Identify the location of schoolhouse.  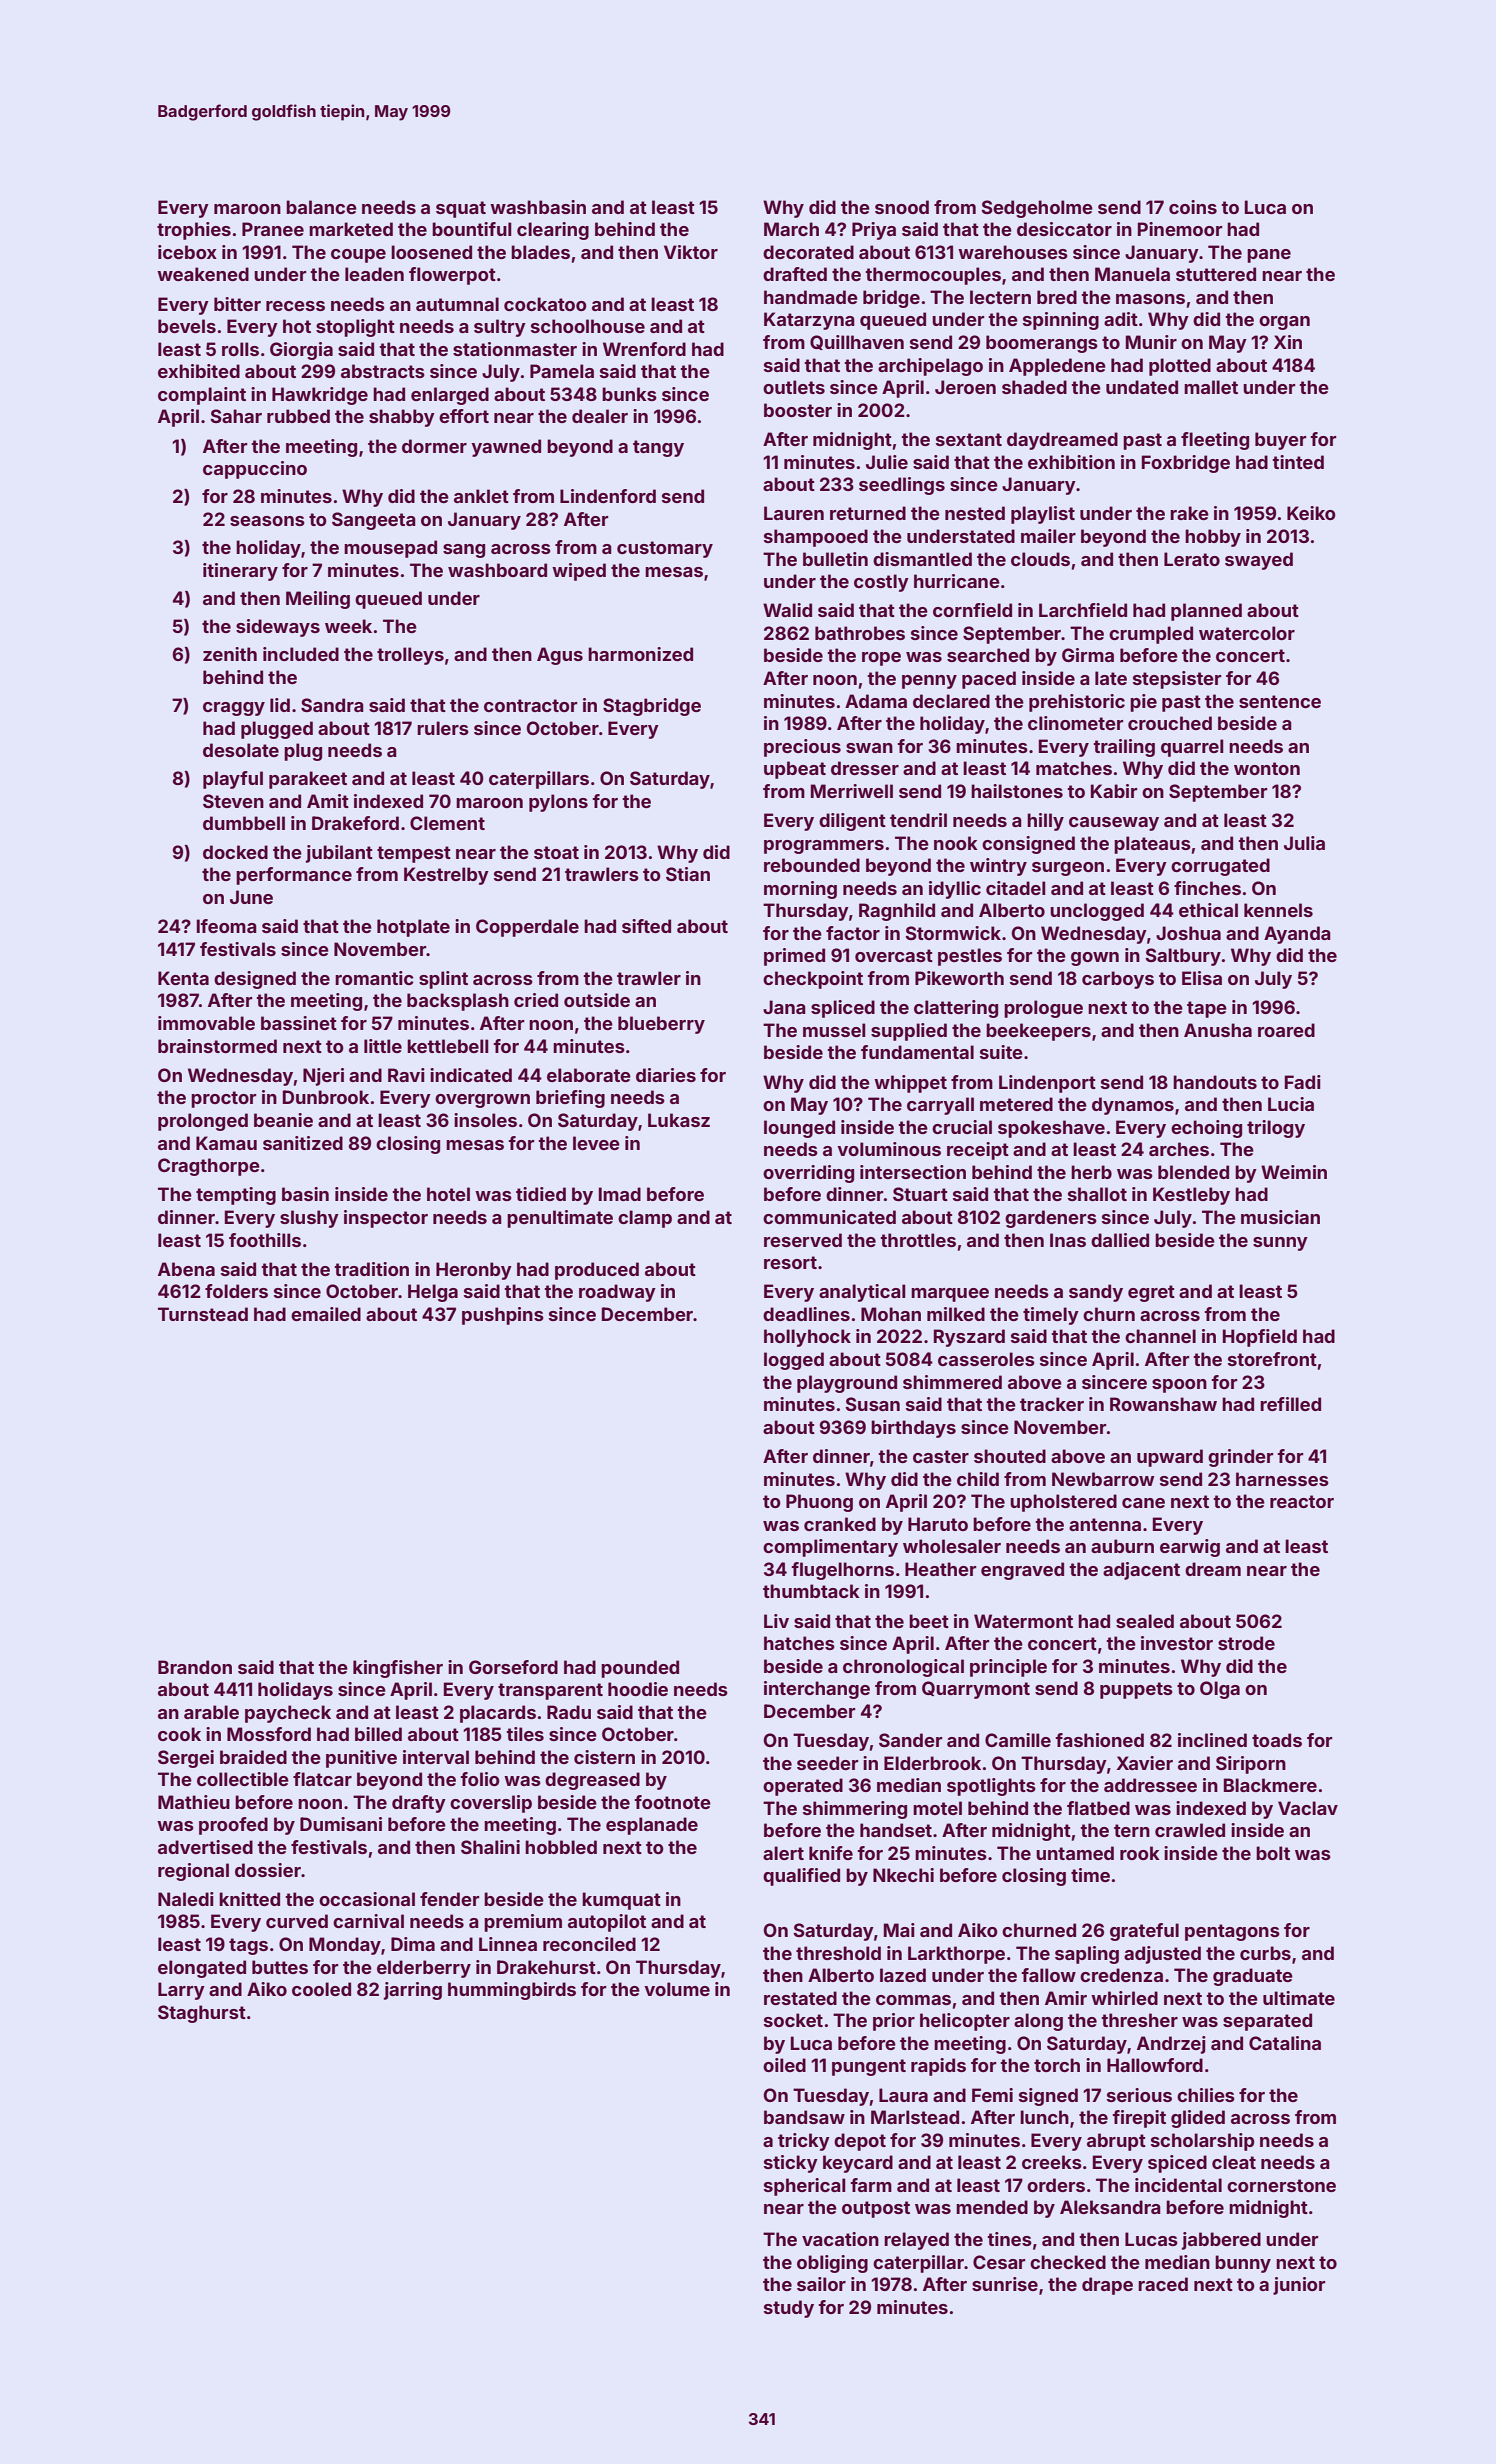
(588, 326).
